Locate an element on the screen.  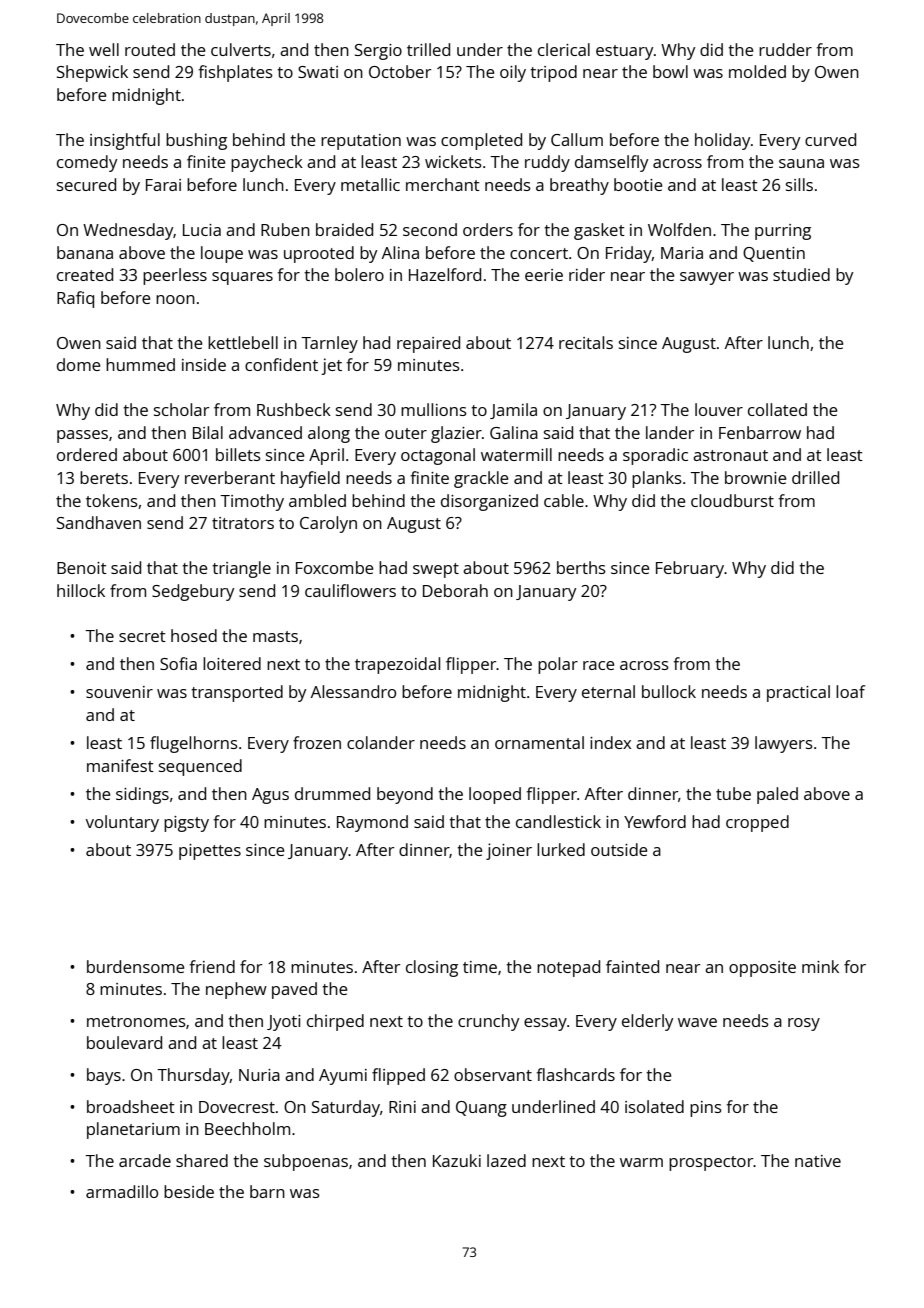
voluntary is located at coordinates (122, 823).
